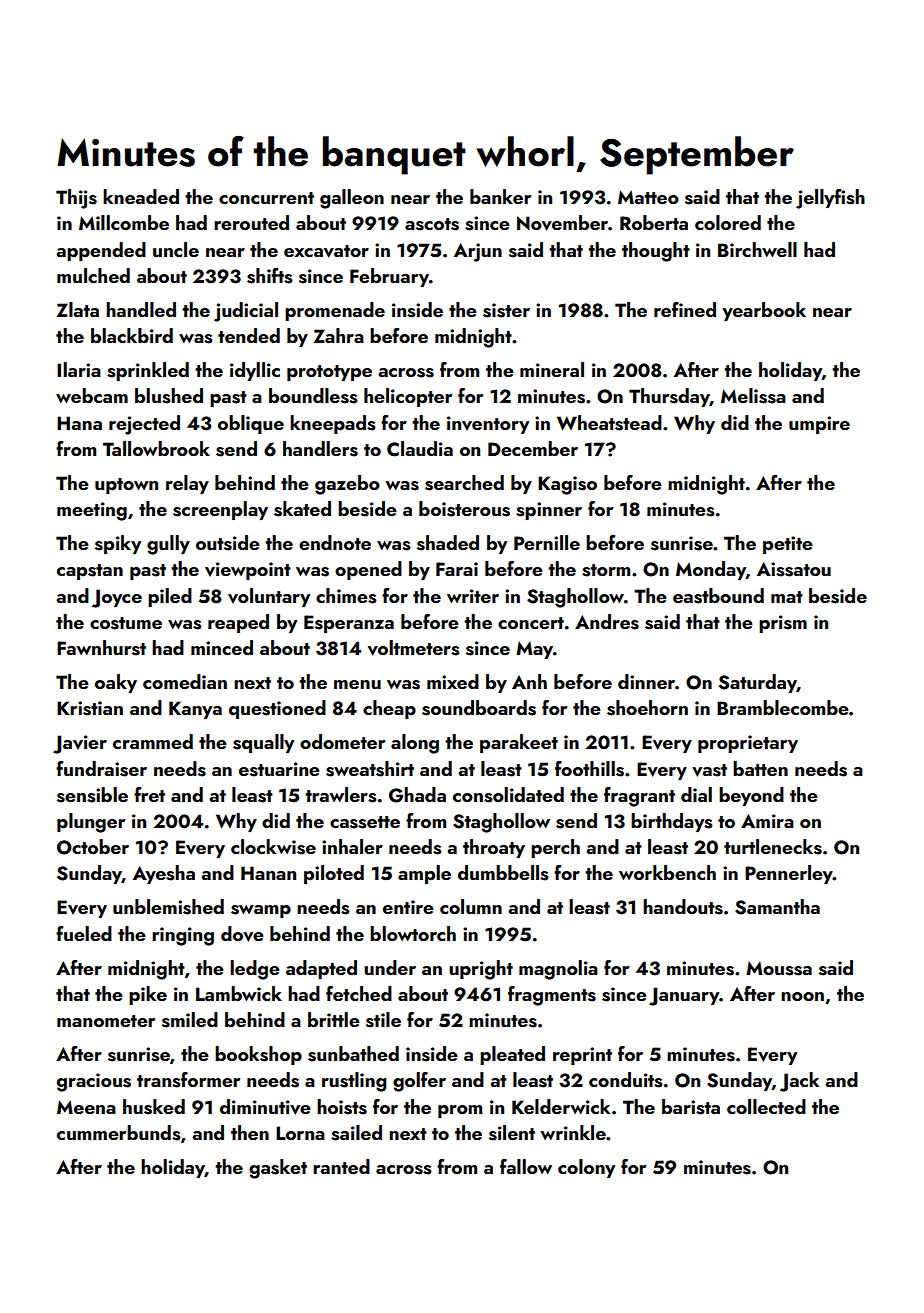 The image size is (924, 1313). I want to click on shaded, so click(448, 543).
